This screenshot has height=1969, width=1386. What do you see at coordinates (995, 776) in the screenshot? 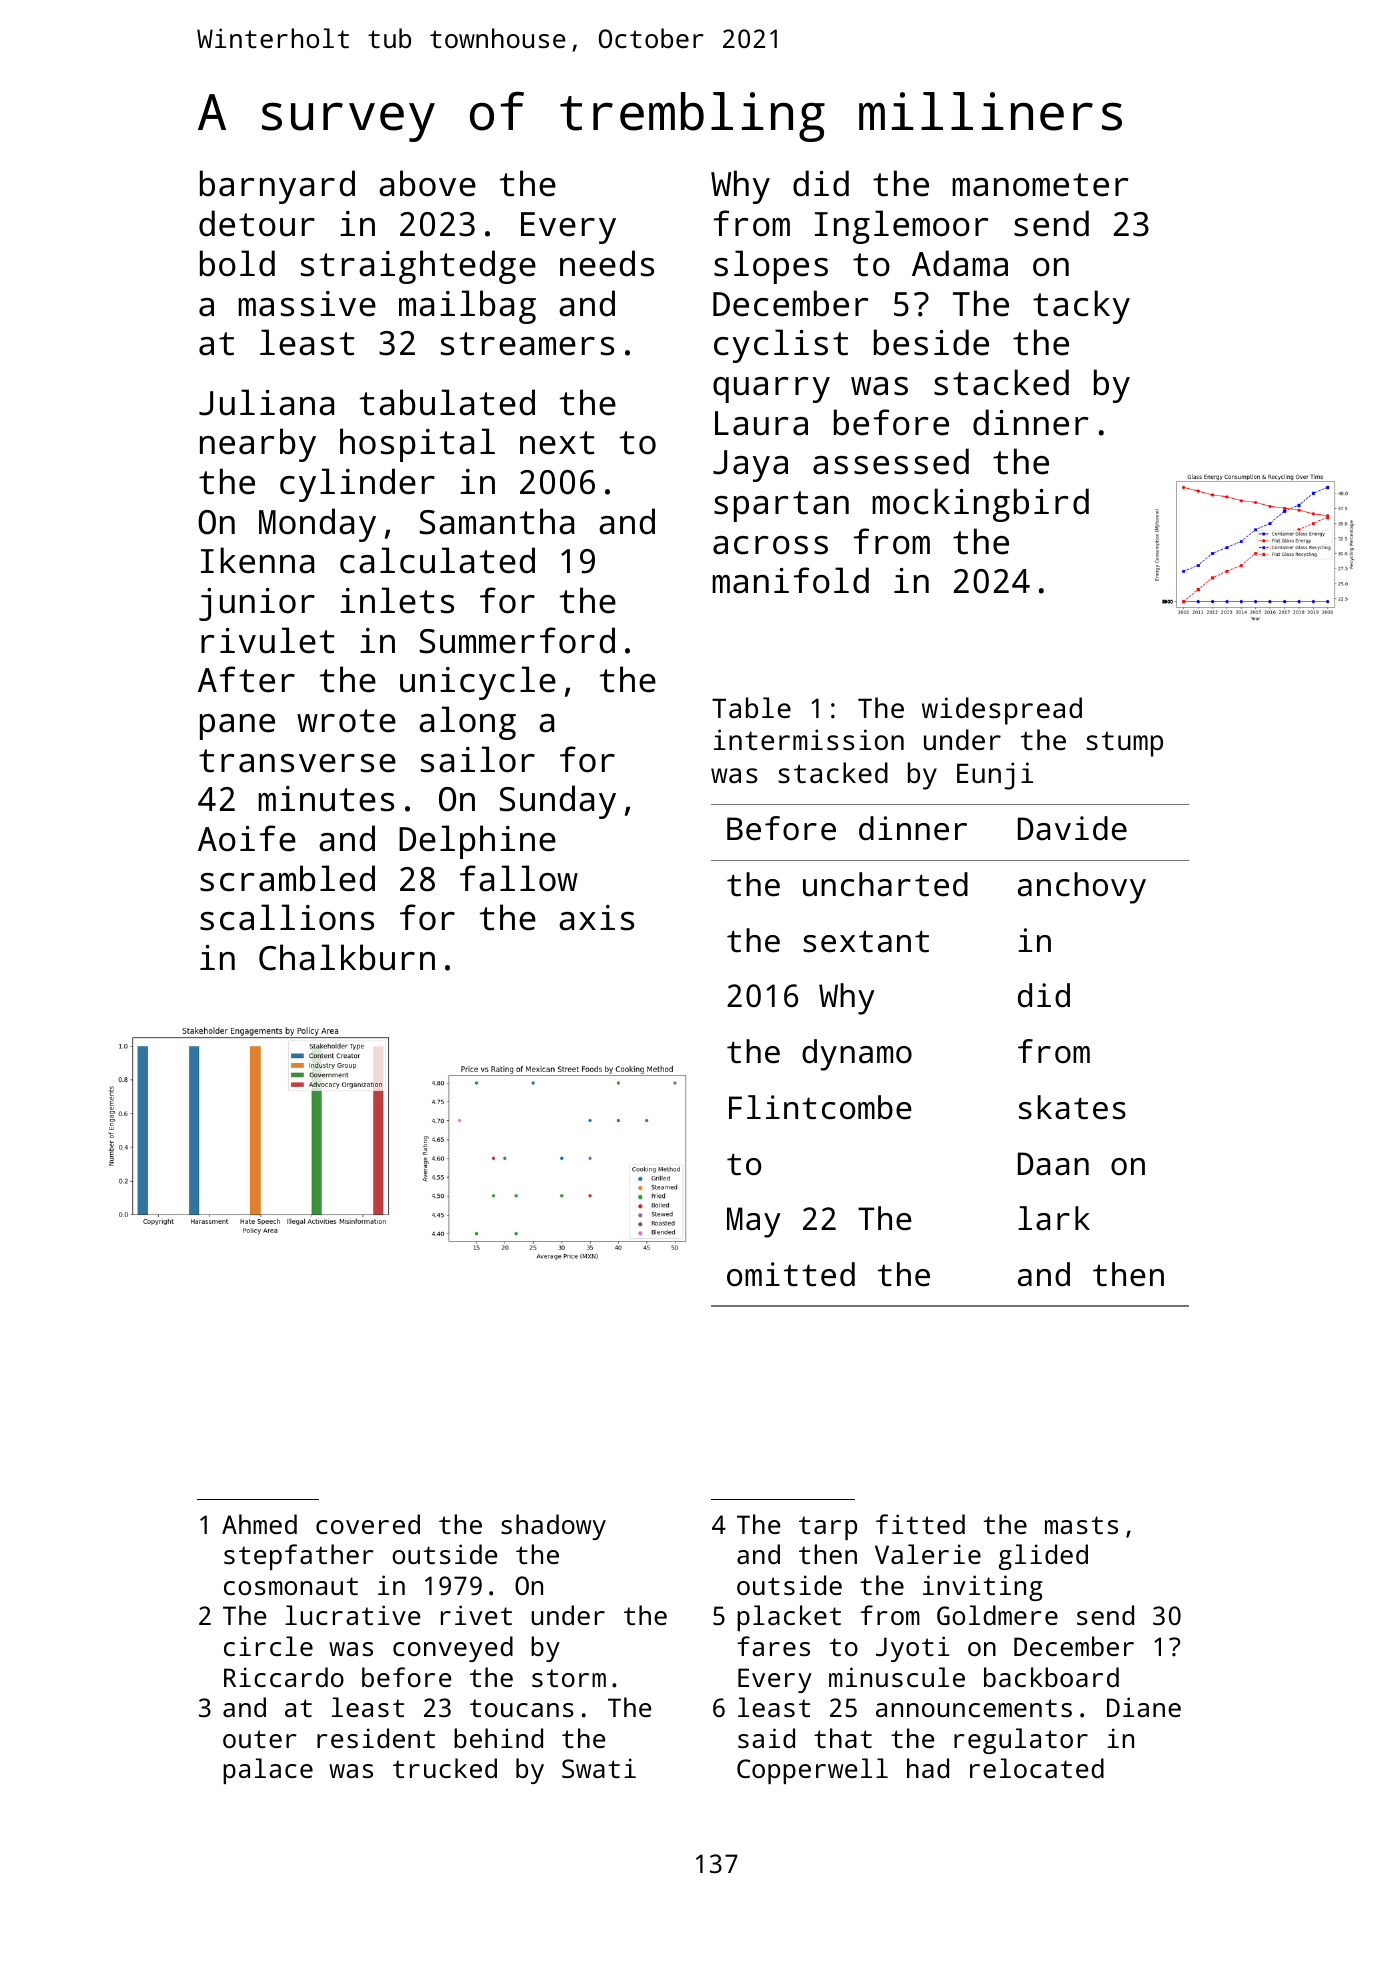
I see `Eunji` at bounding box center [995, 776].
